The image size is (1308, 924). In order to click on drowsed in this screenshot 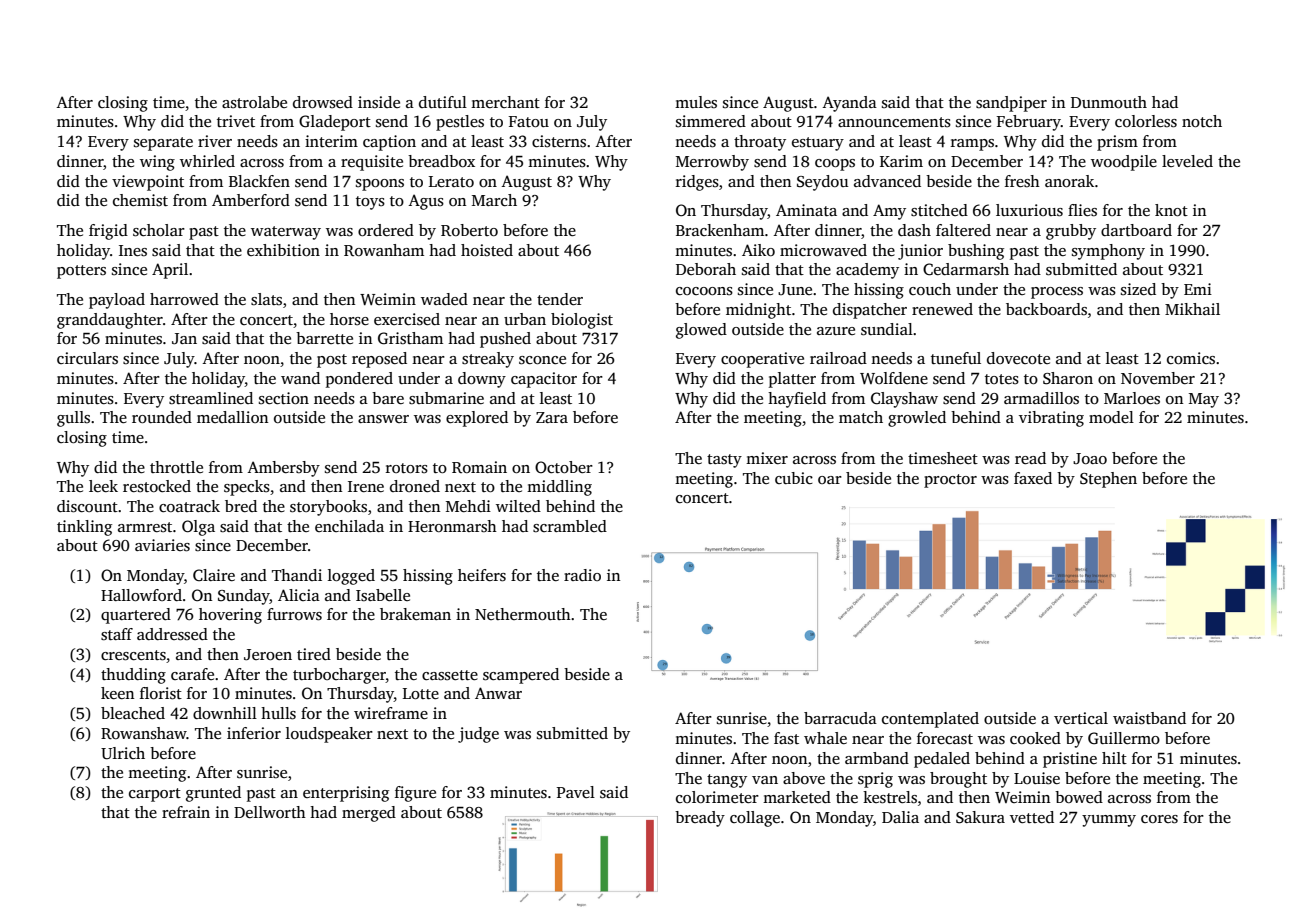, I will do `click(323, 102)`.
